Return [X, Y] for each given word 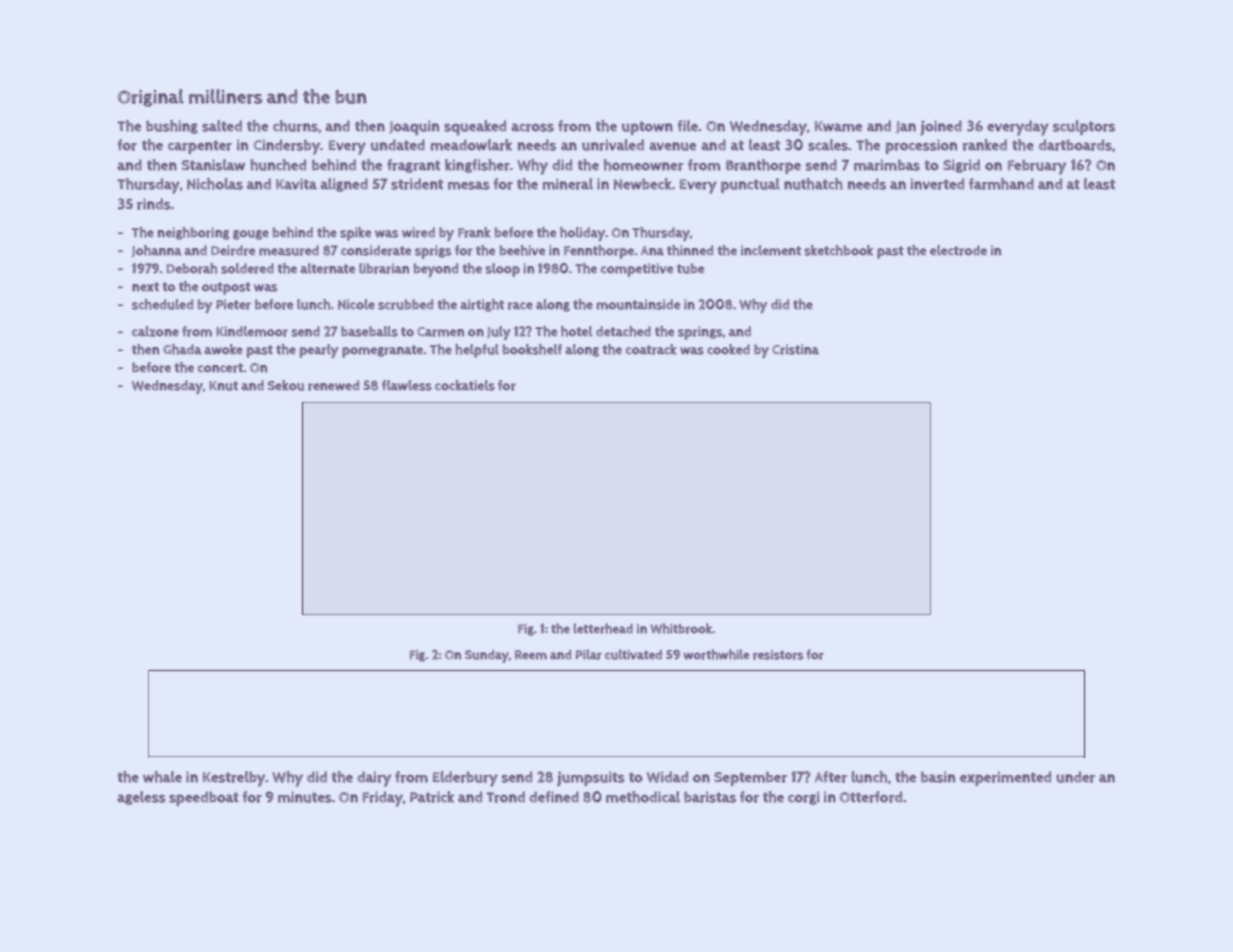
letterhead [603, 628]
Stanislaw [213, 165]
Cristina [795, 349]
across [532, 127]
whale [162, 777]
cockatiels [465, 385]
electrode [958, 250]
